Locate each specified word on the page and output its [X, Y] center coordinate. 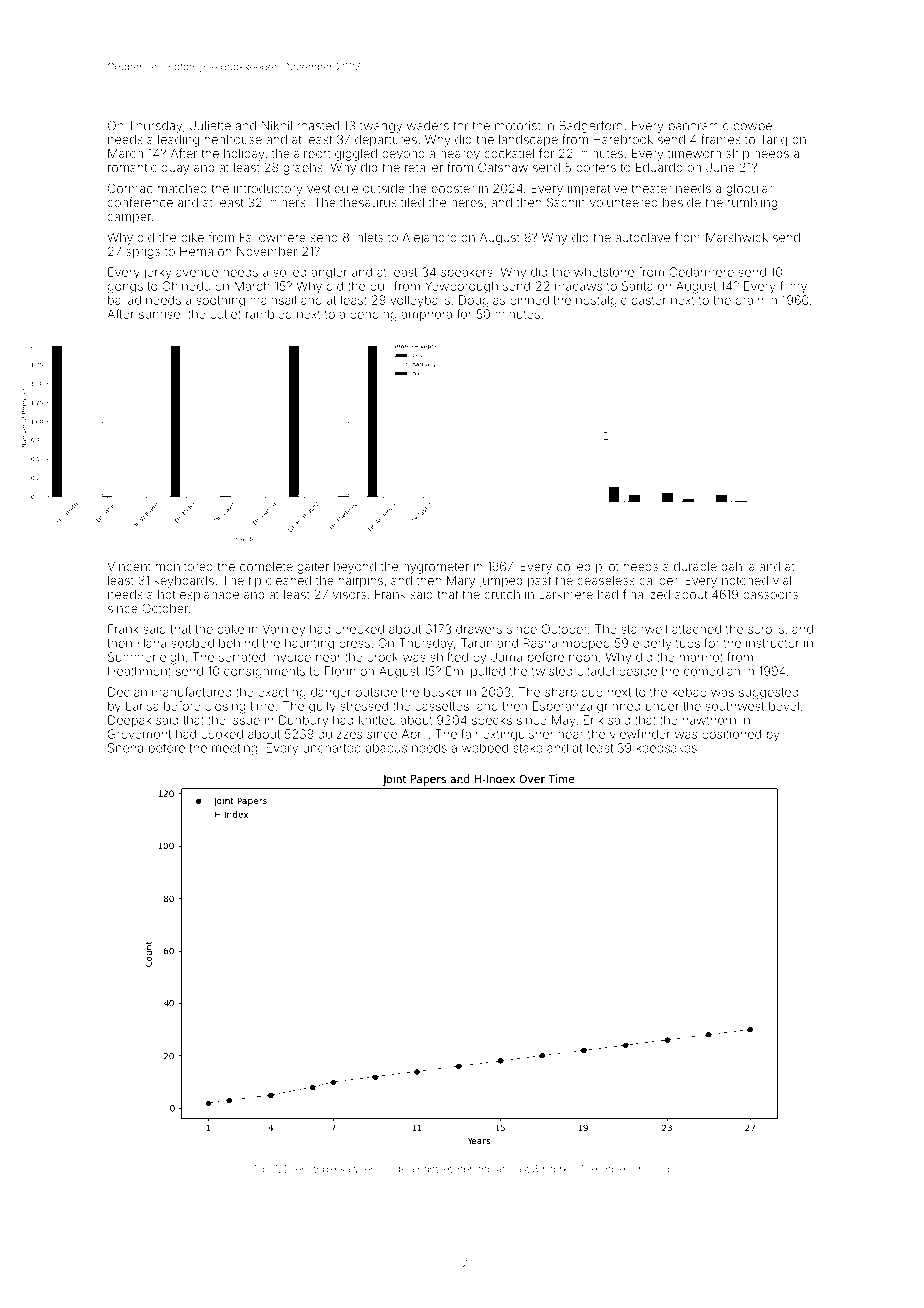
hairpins [361, 582]
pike [192, 238]
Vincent [129, 566]
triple [325, 1170]
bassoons [770, 594]
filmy [793, 287]
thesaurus [368, 202]
